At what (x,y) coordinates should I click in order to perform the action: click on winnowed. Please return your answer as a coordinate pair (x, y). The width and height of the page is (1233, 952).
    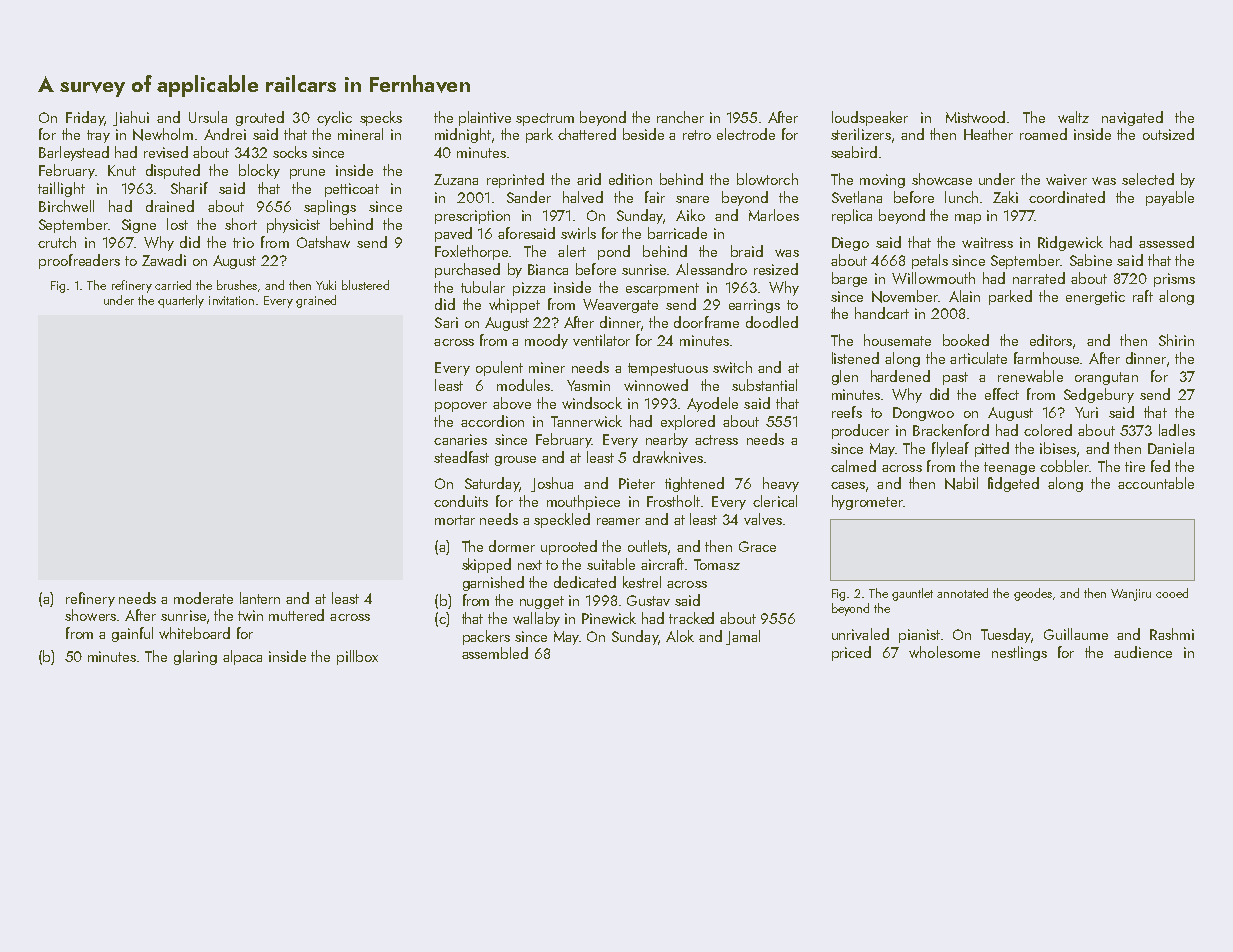
    Looking at the image, I should click on (656, 385).
